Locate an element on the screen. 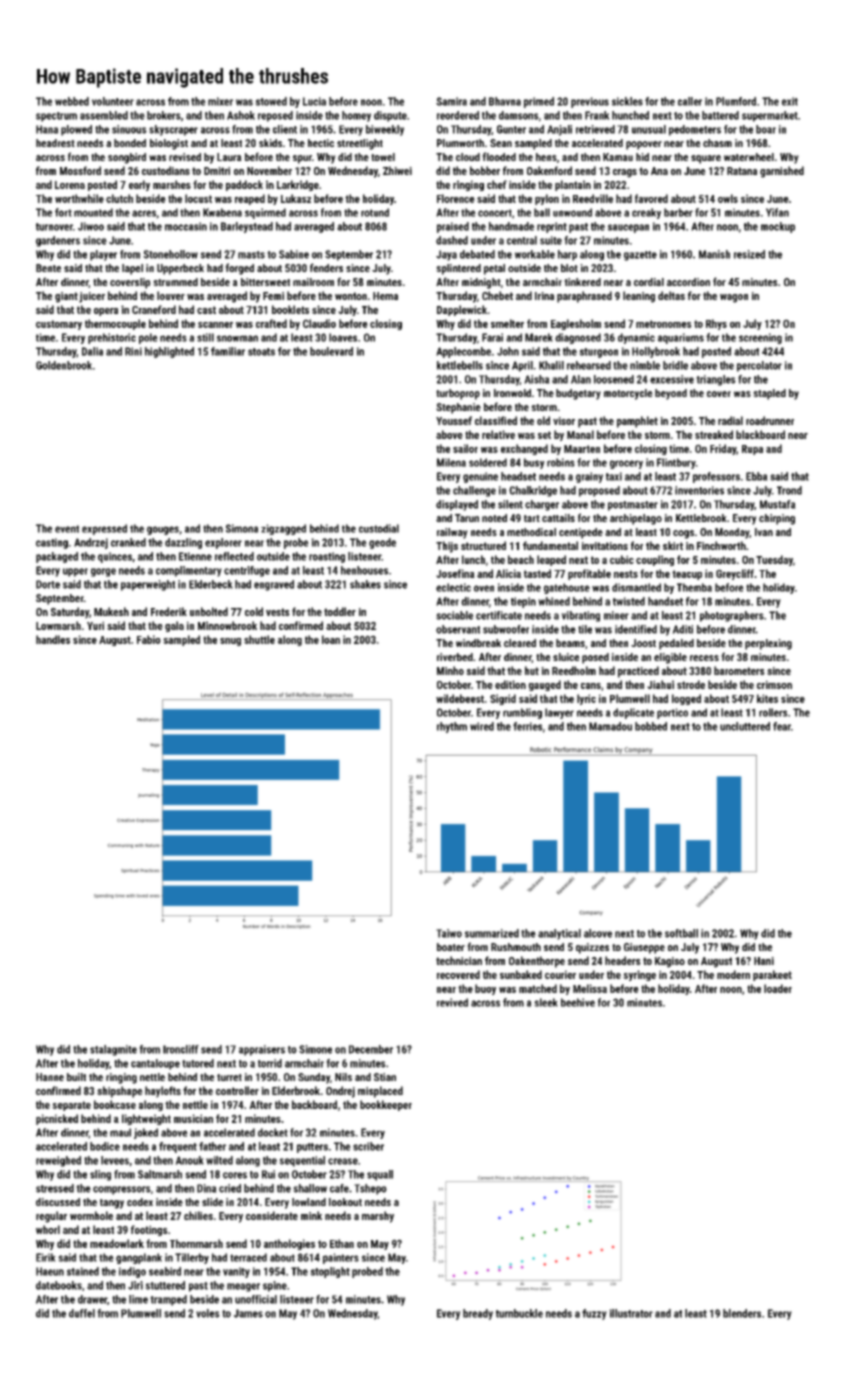 The image size is (849, 1400). skyscraper is located at coordinates (173, 130).
